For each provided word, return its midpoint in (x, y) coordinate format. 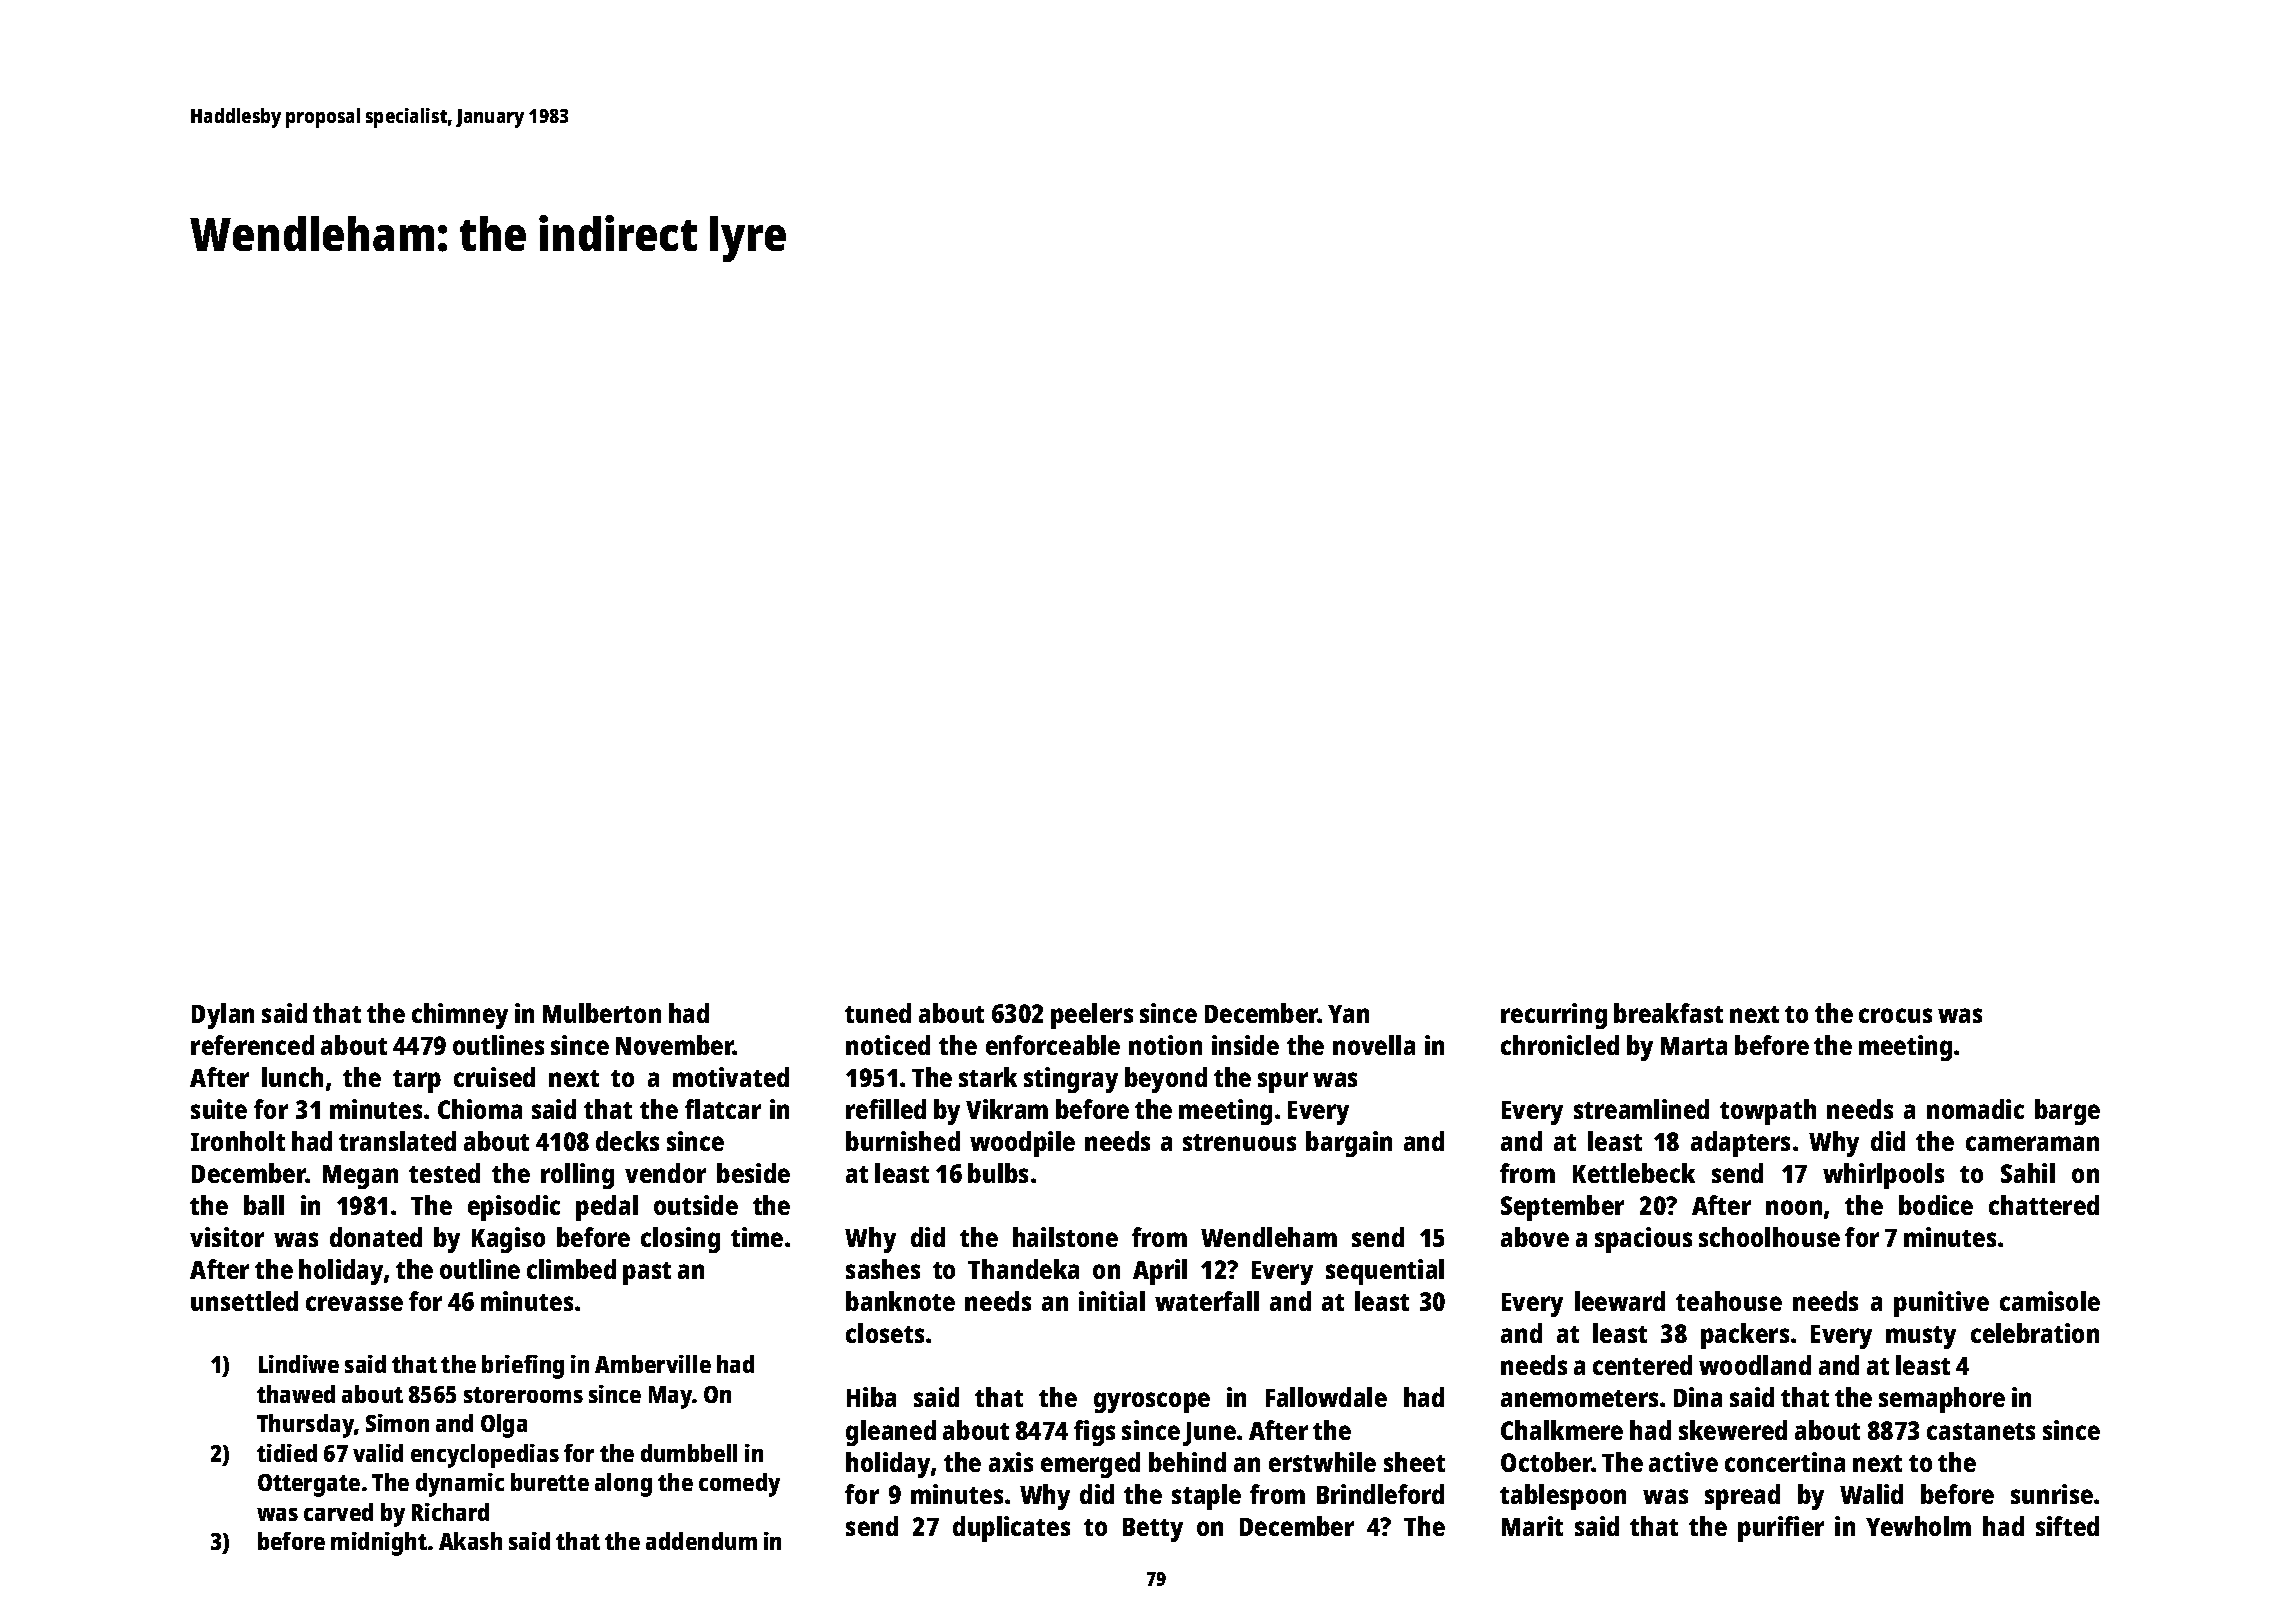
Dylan (223, 1016)
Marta (1694, 1046)
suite (219, 1109)
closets (885, 1333)
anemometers (1579, 1398)
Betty (1153, 1530)
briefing (523, 1367)
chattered (2044, 1205)
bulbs (998, 1173)
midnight (379, 1544)
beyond (1166, 1080)
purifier (1781, 1529)
